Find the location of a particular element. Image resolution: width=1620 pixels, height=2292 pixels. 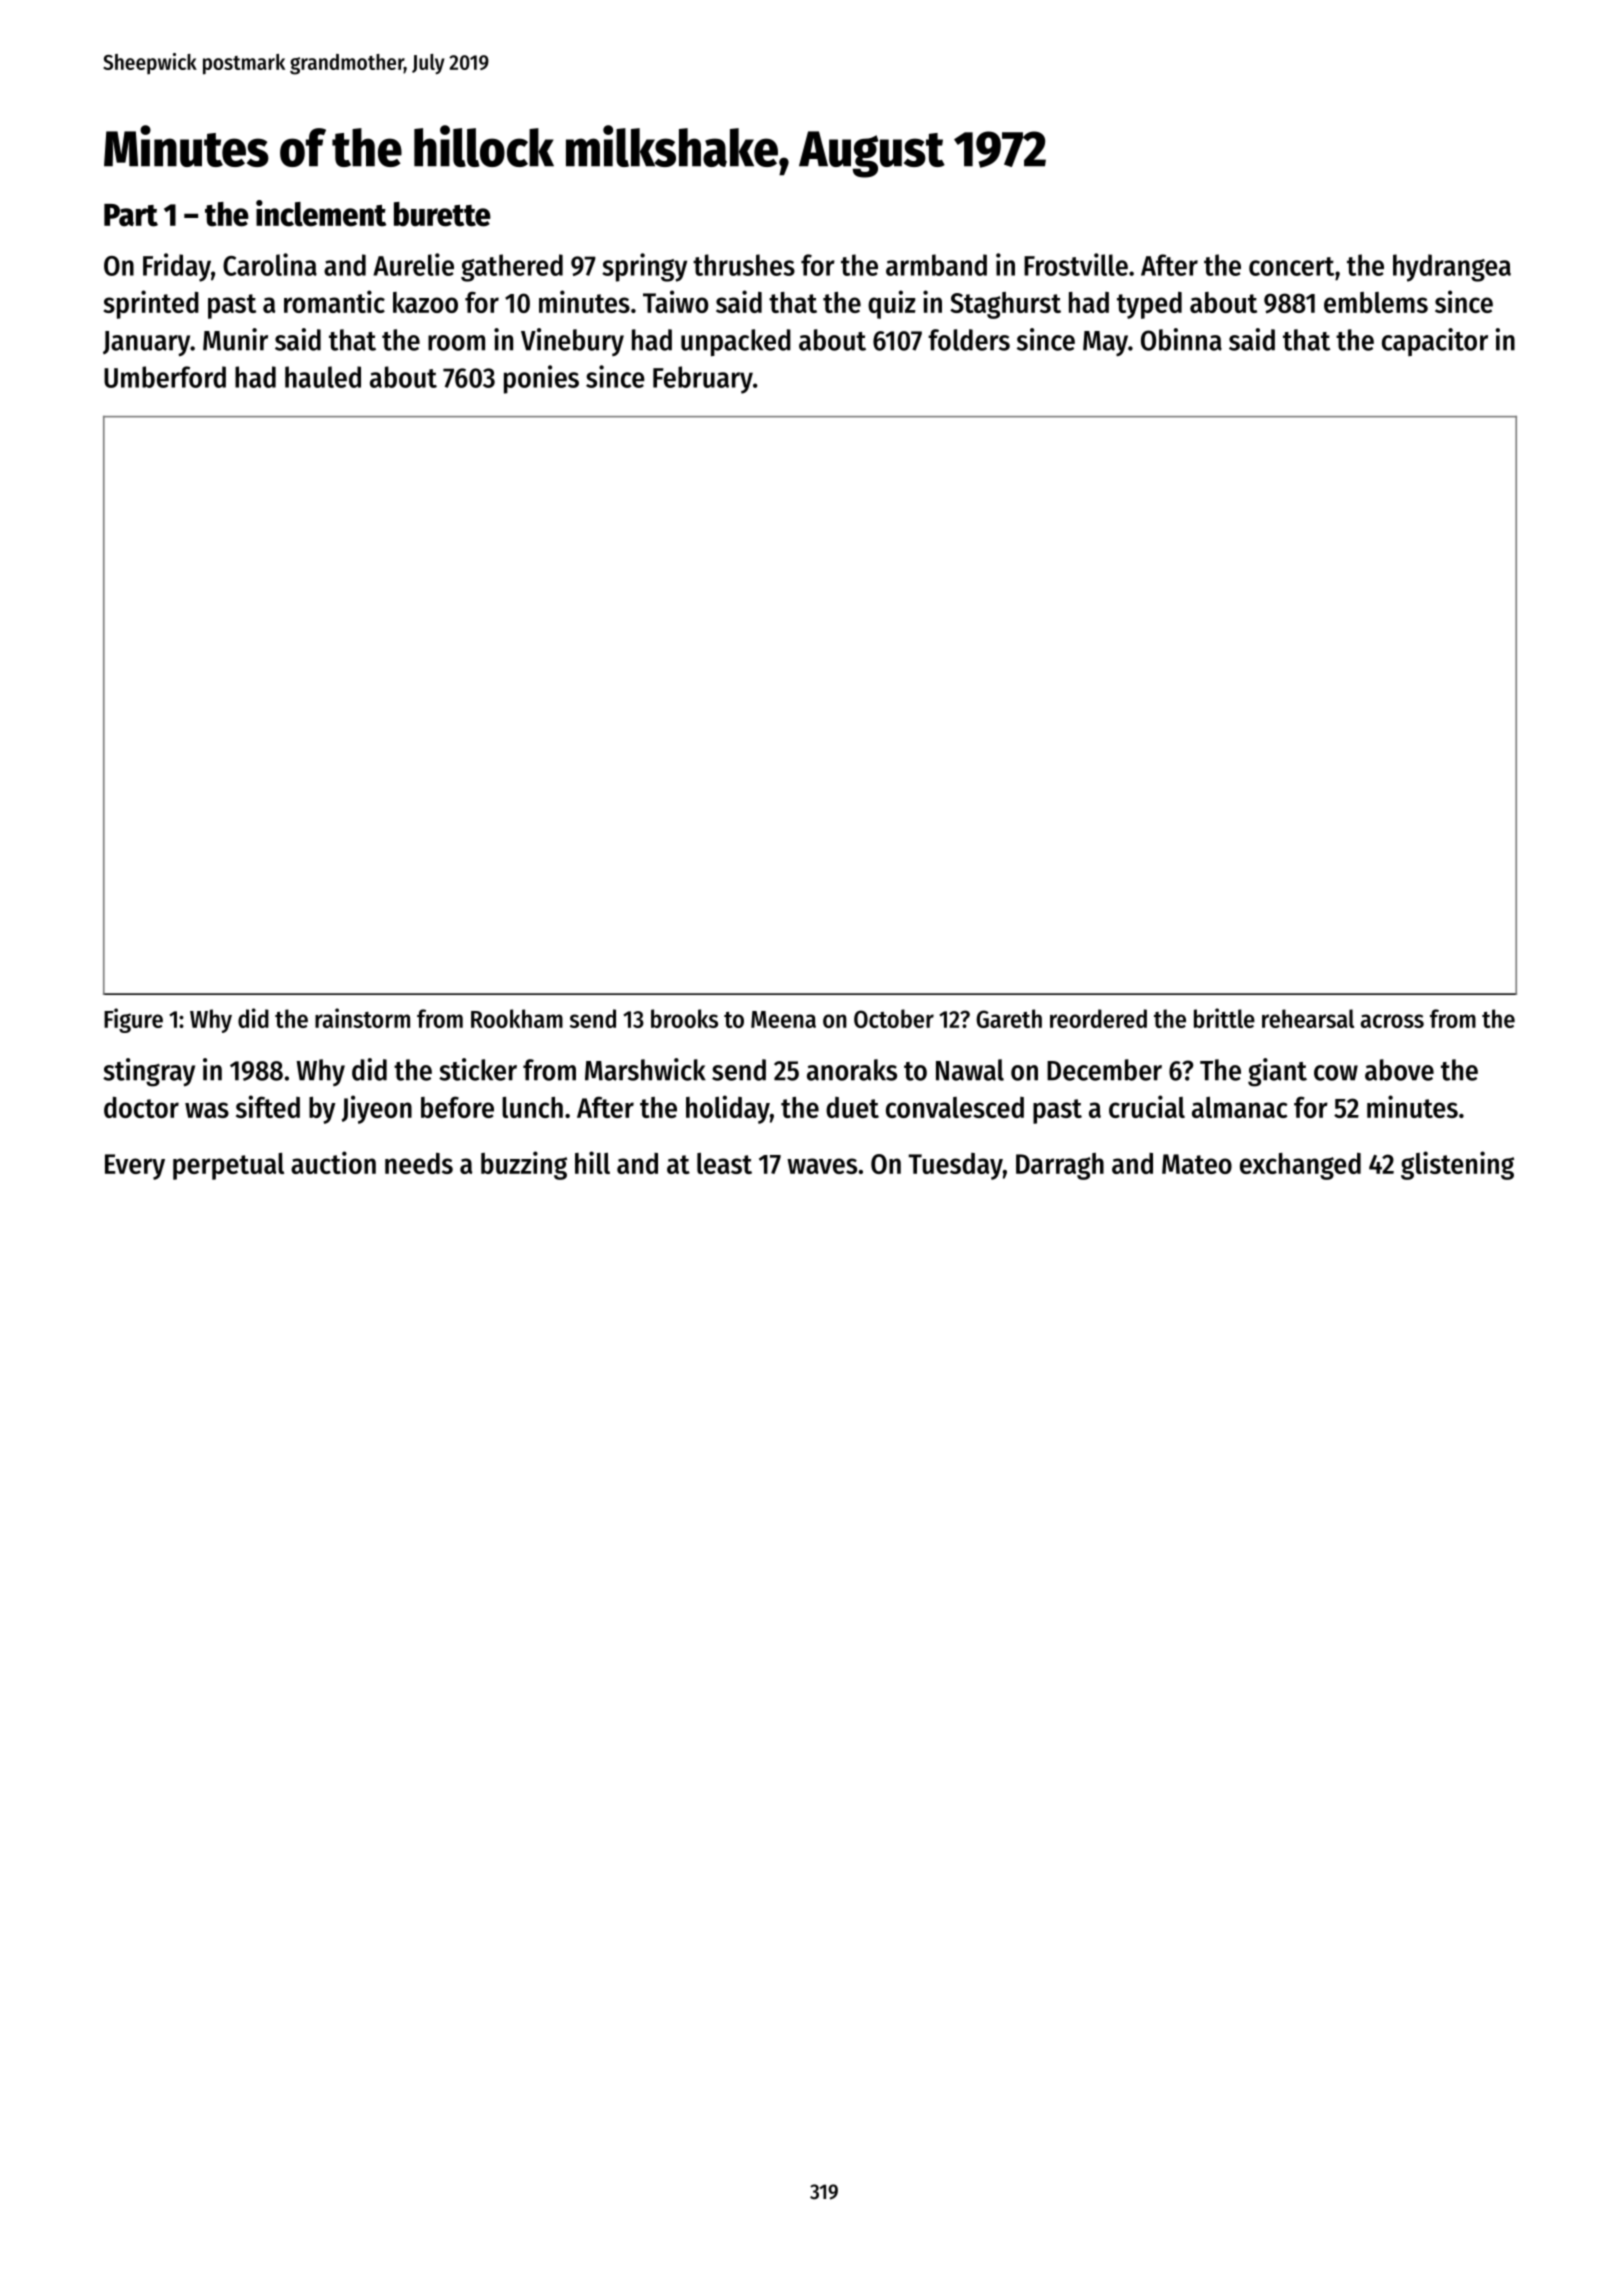

glistening is located at coordinates (1457, 1165).
